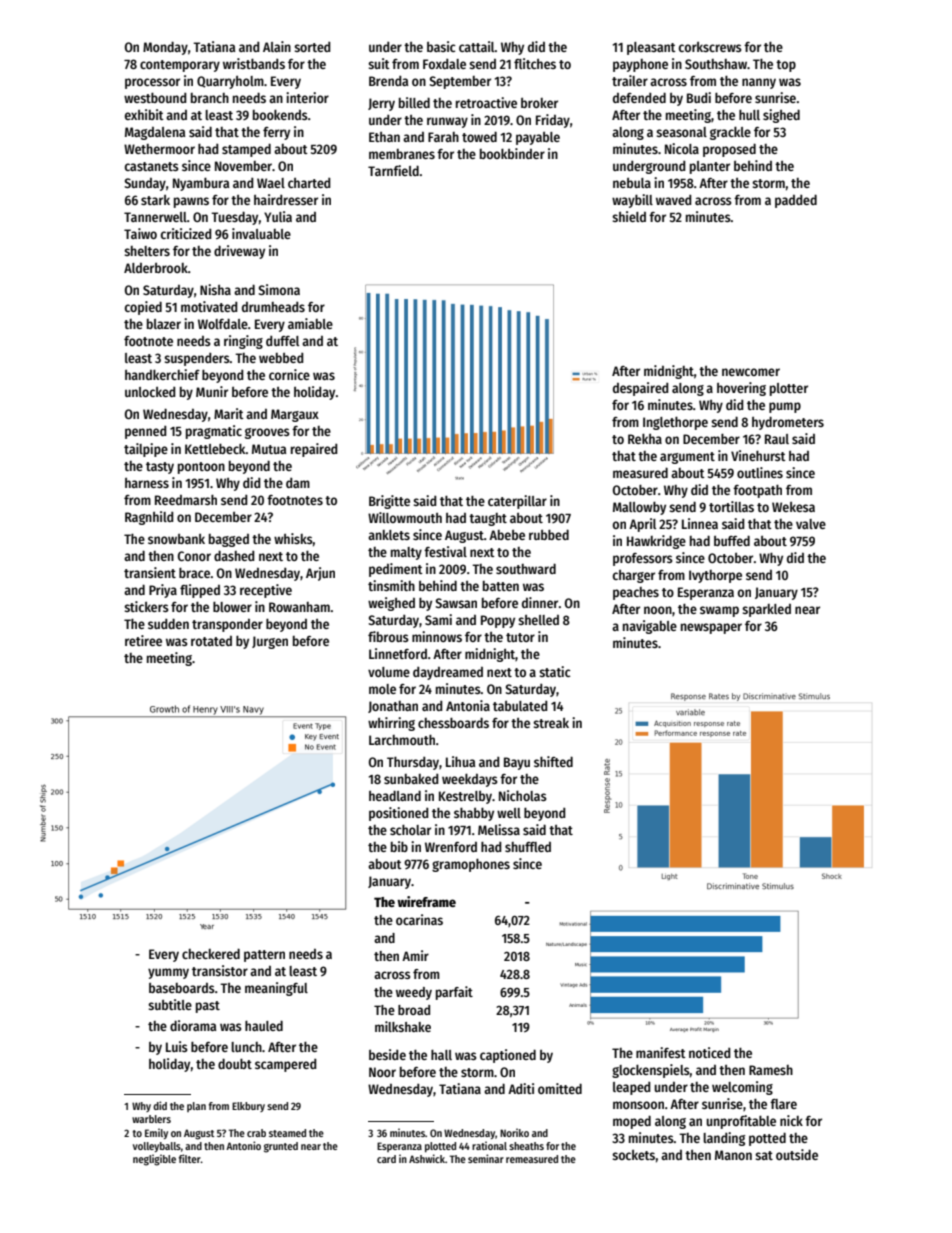 Image resolution: width=952 pixels, height=1233 pixels. I want to click on streak, so click(551, 723).
